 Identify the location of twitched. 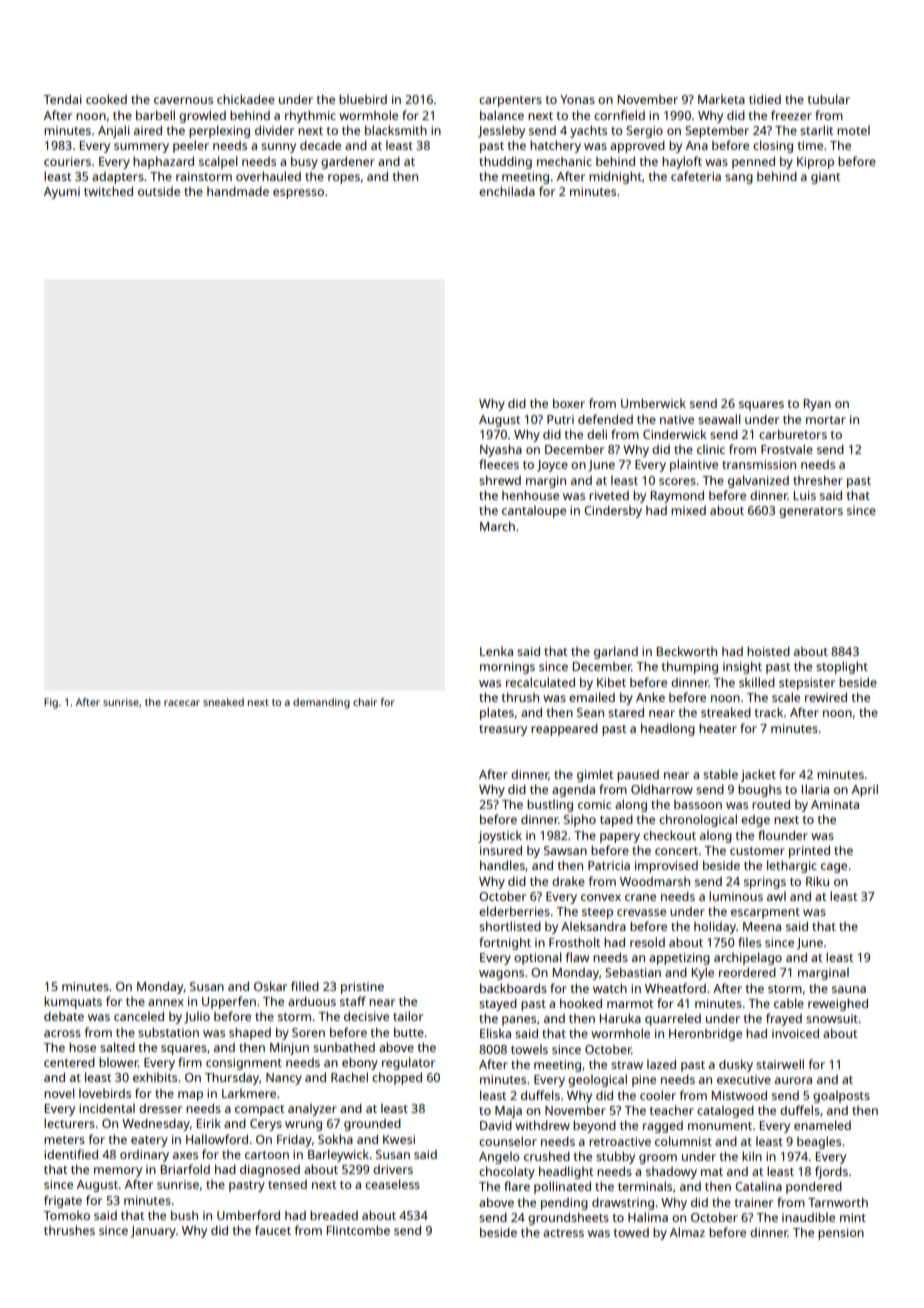
(108, 191).
